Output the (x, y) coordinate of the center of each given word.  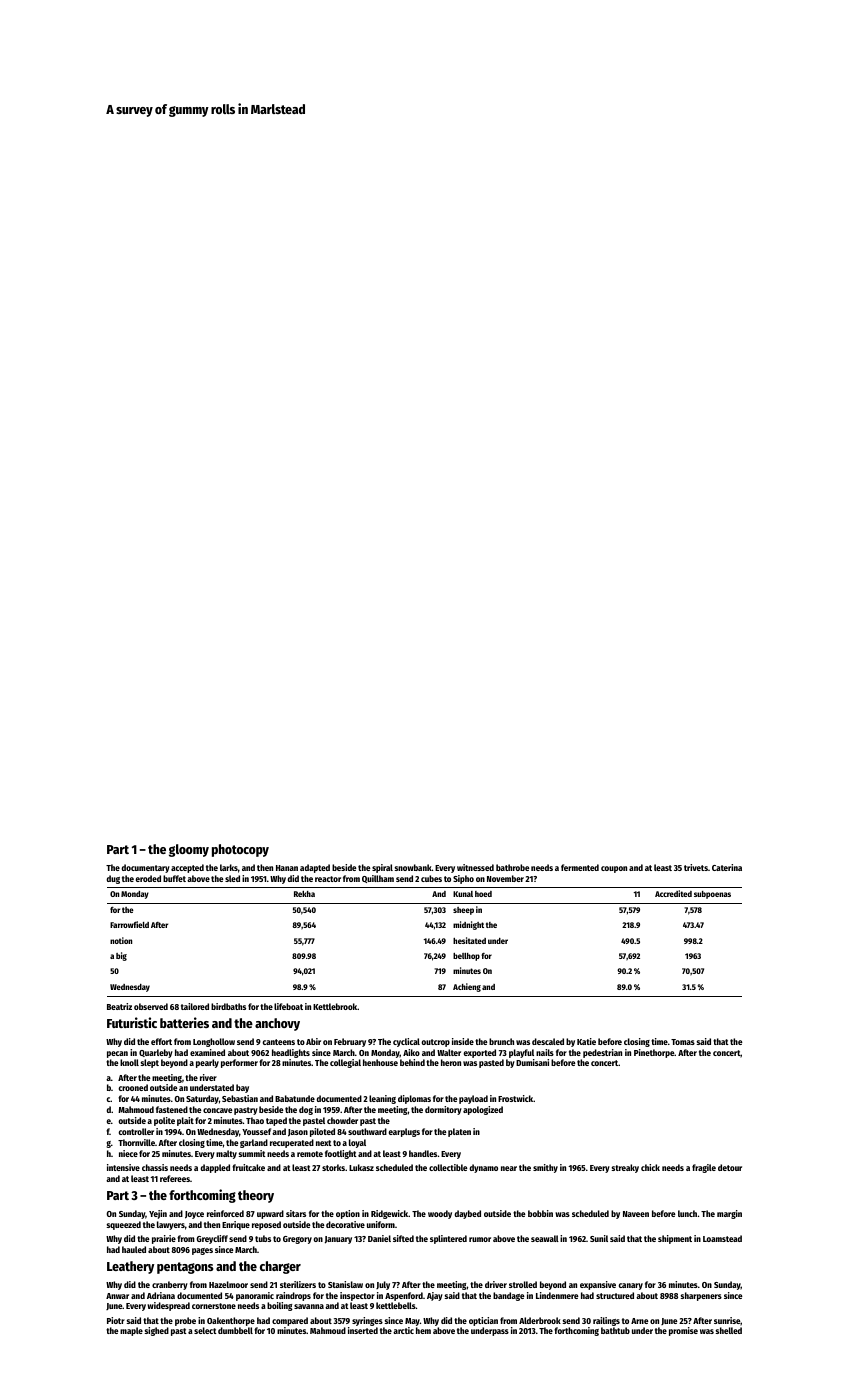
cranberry (170, 1285)
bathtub (615, 1330)
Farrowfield (129, 924)
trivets (696, 867)
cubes (431, 878)
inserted (363, 1330)
